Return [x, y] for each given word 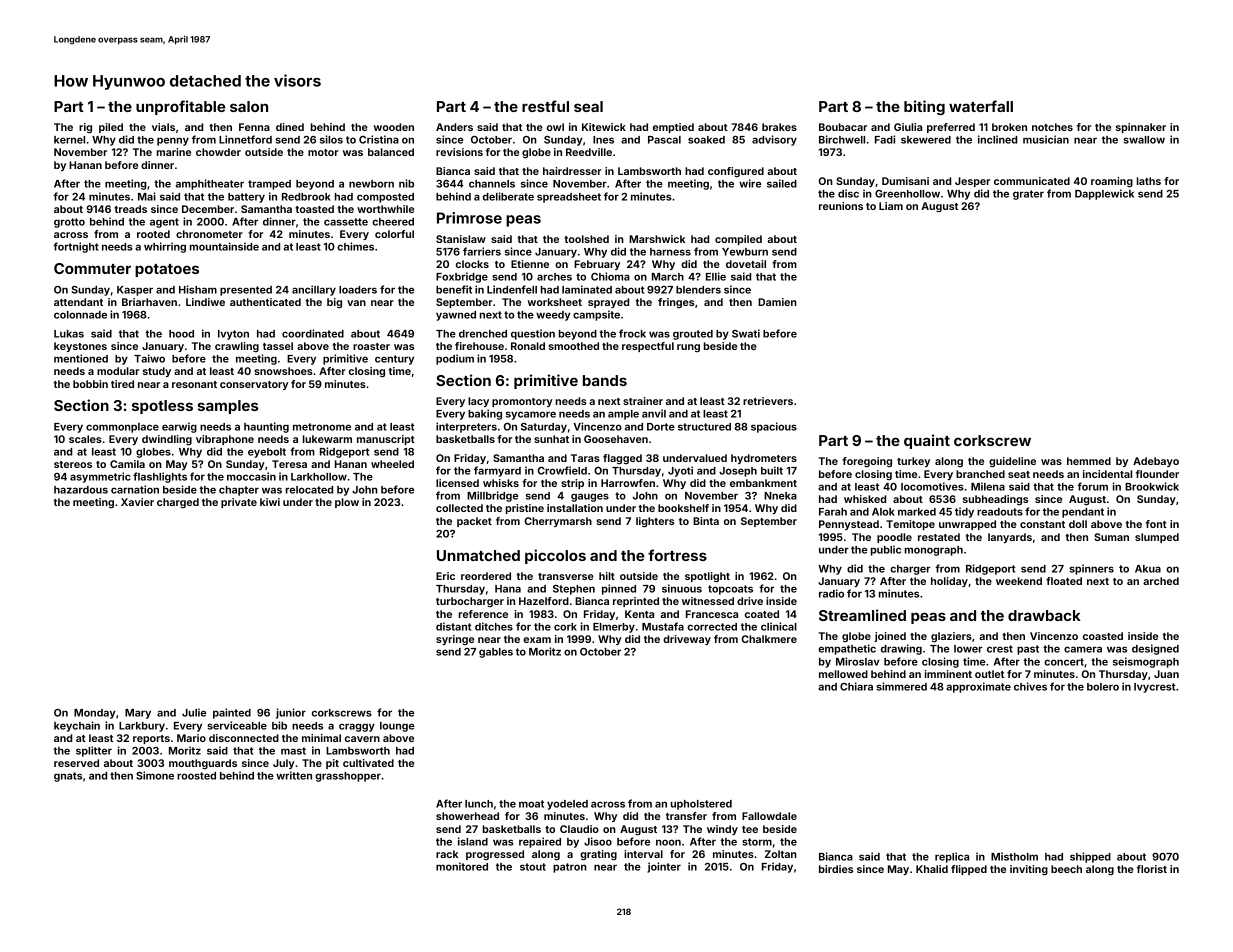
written [294, 775]
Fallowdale [769, 816]
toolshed [586, 239]
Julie [194, 712]
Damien [777, 302]
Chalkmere [769, 639]
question [533, 334]
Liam [891, 206]
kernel [69, 140]
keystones [80, 347]
